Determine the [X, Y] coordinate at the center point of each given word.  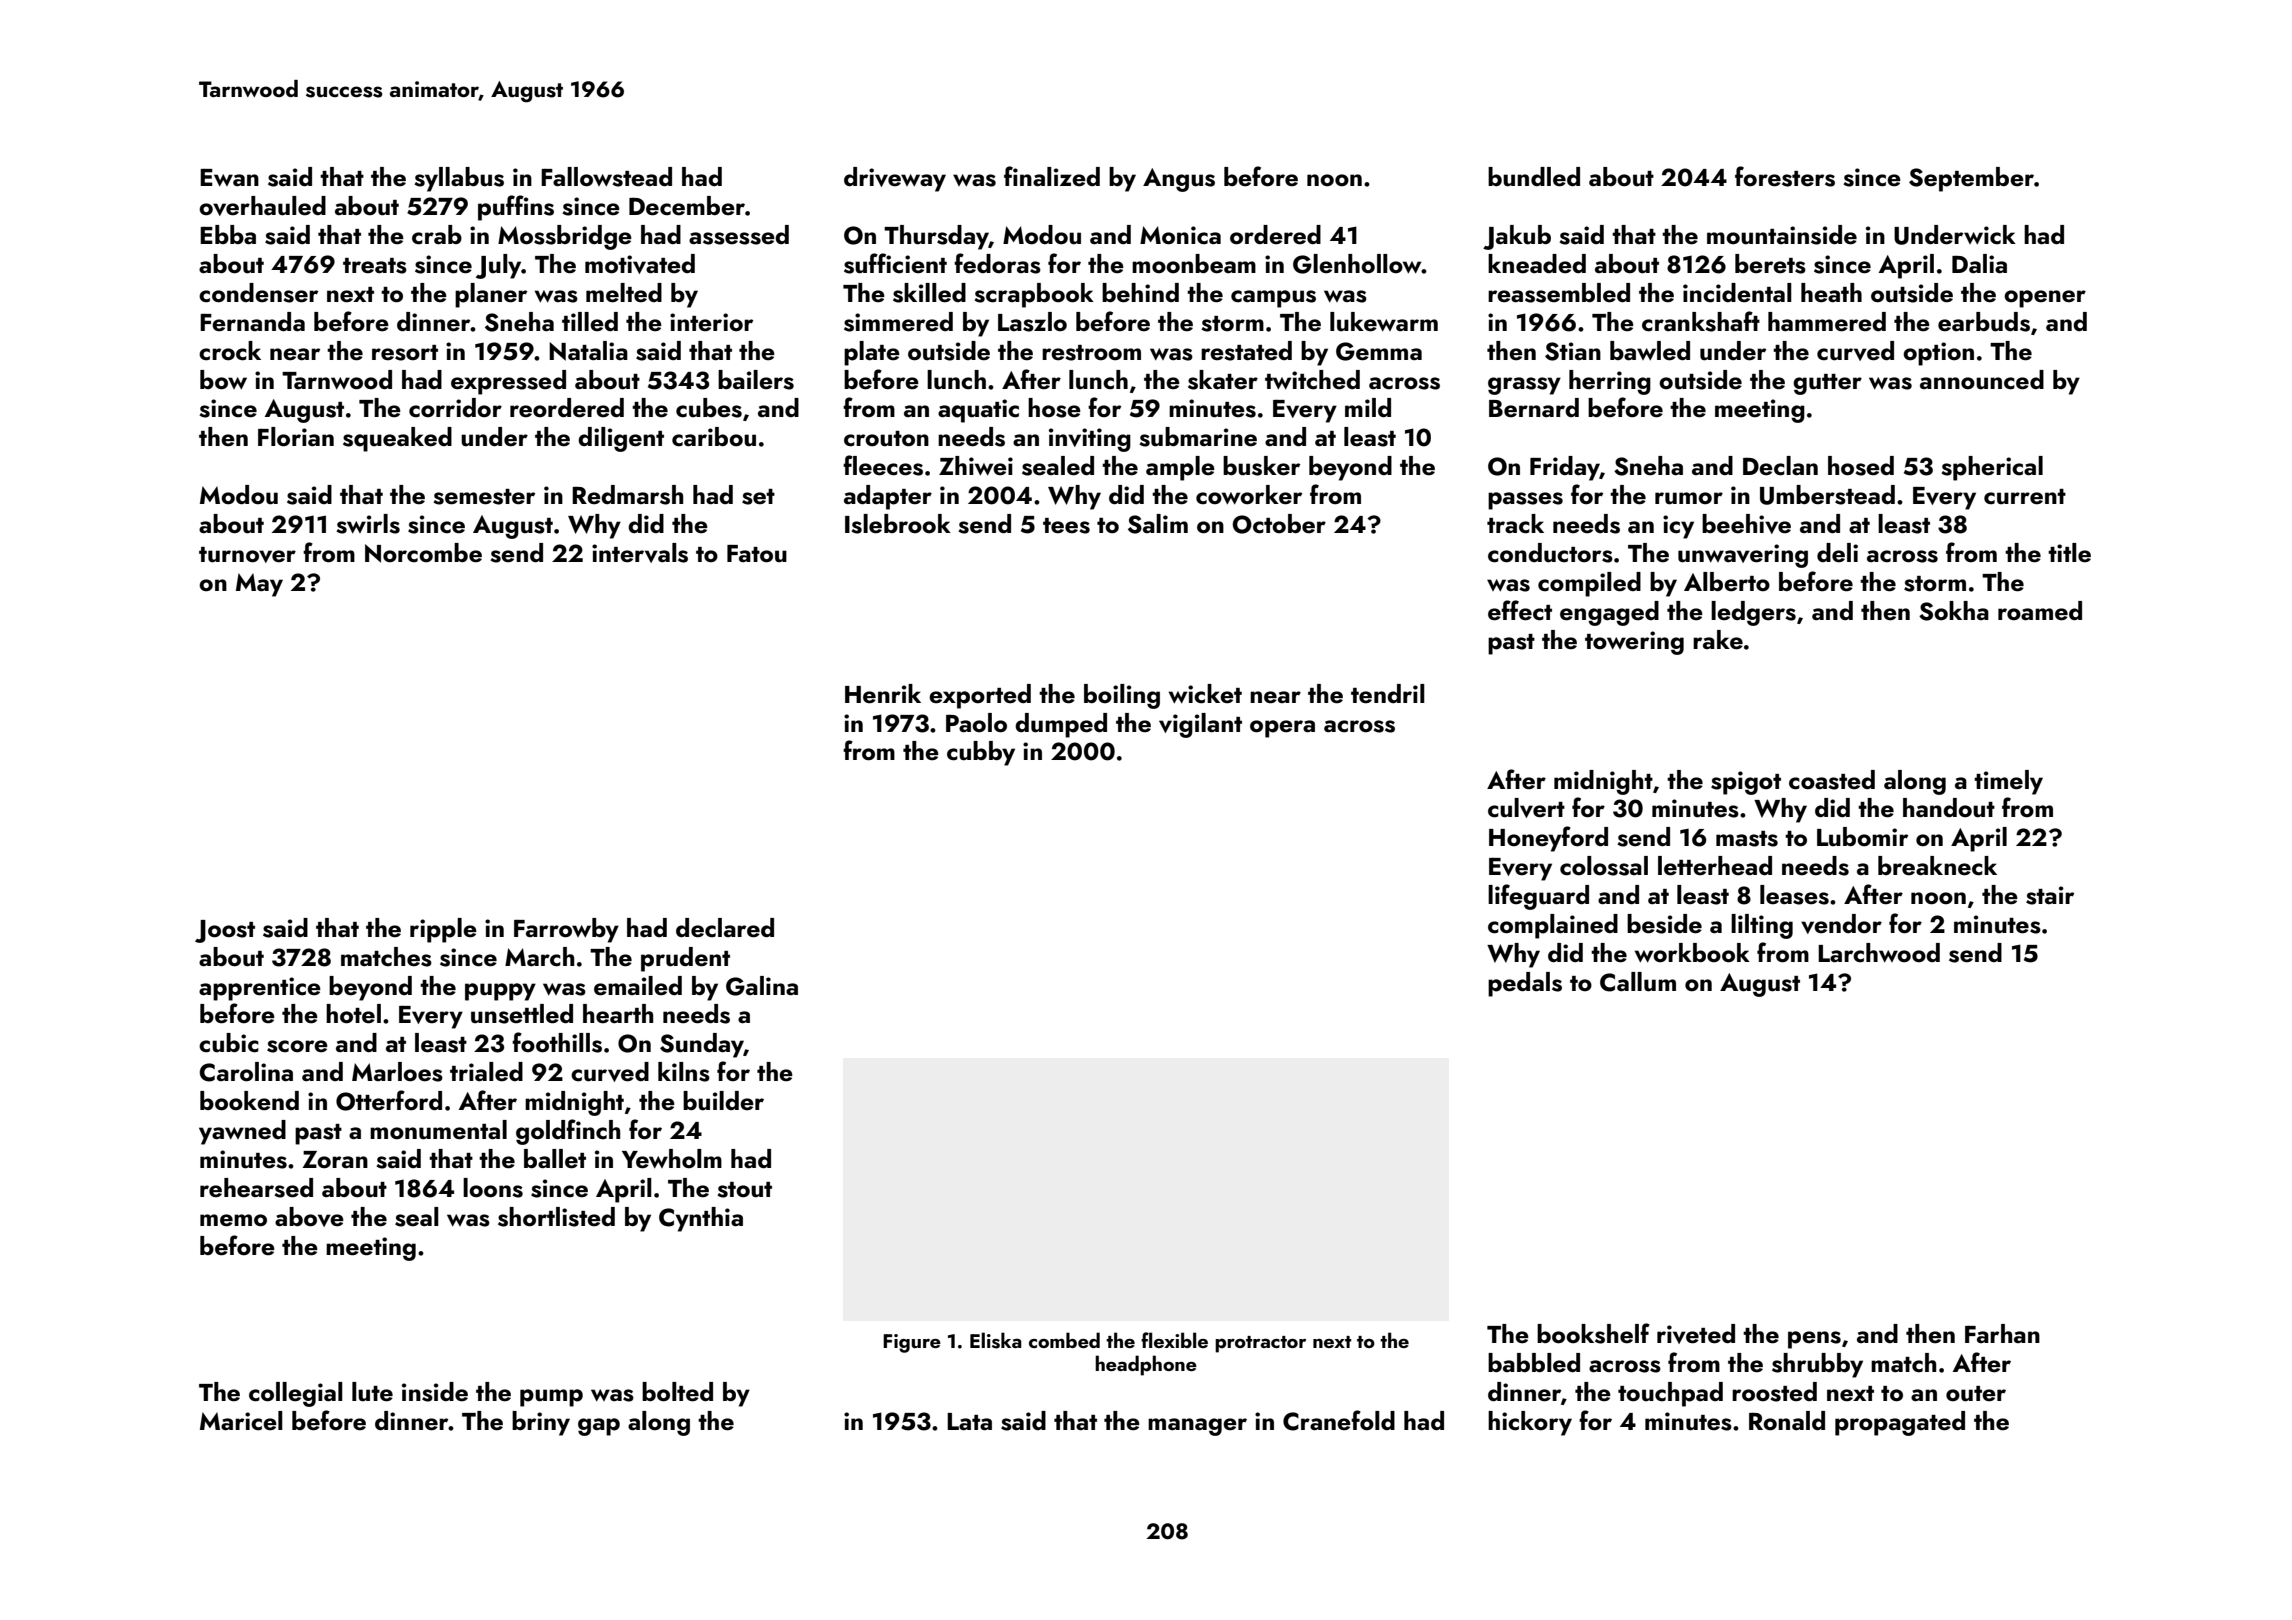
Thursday [936, 237]
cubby [981, 753]
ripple [443, 930]
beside [1664, 924]
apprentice [260, 989]
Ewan [229, 177]
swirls [368, 524]
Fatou [757, 553]
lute [372, 1392]
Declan [1780, 466]
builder [723, 1101]
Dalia [1979, 263]
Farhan [2002, 1333]
